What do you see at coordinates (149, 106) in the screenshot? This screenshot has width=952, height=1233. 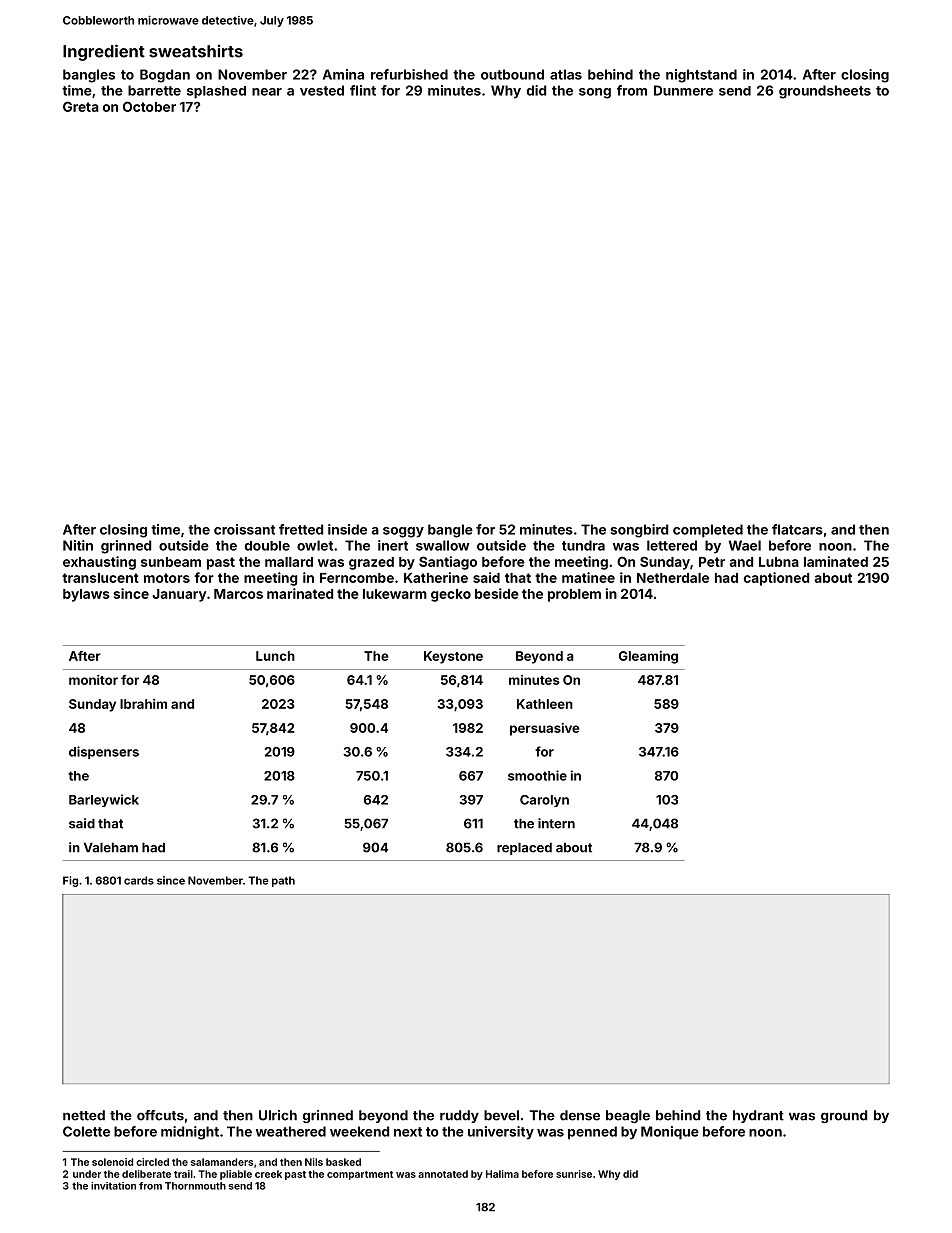 I see `October` at bounding box center [149, 106].
